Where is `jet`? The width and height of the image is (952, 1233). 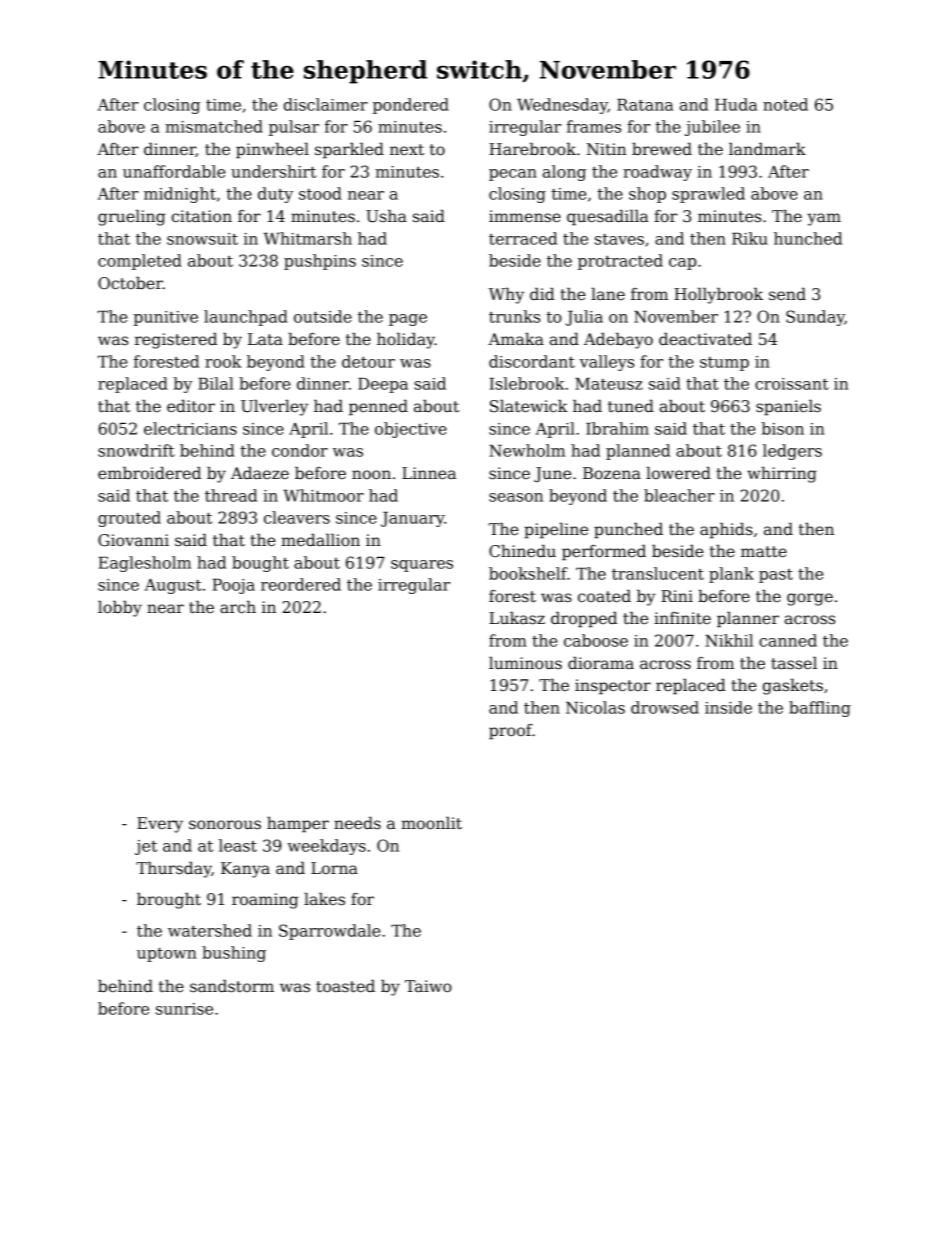 jet is located at coordinates (146, 847).
